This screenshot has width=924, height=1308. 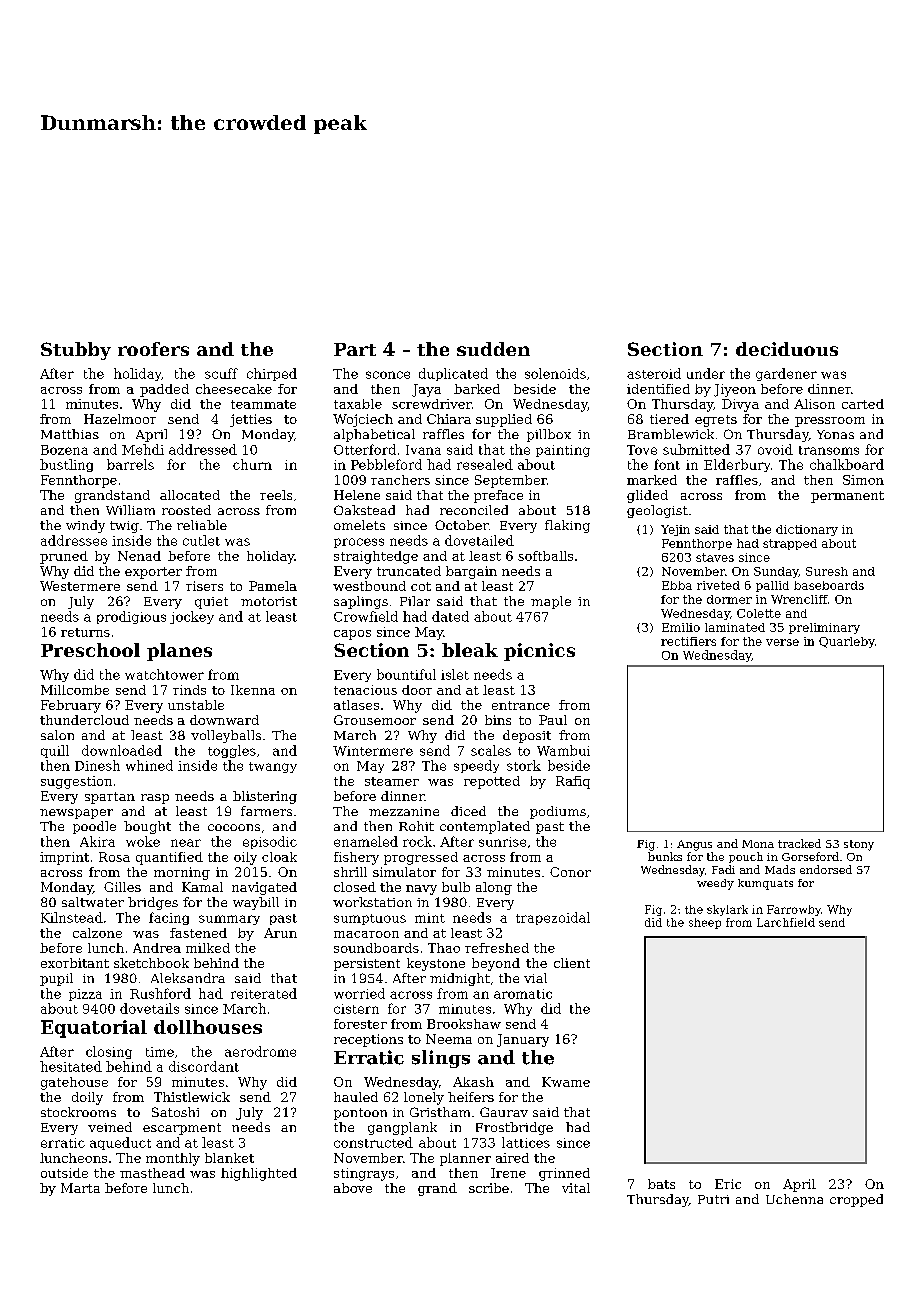 I want to click on straightedge, so click(x=376, y=557).
